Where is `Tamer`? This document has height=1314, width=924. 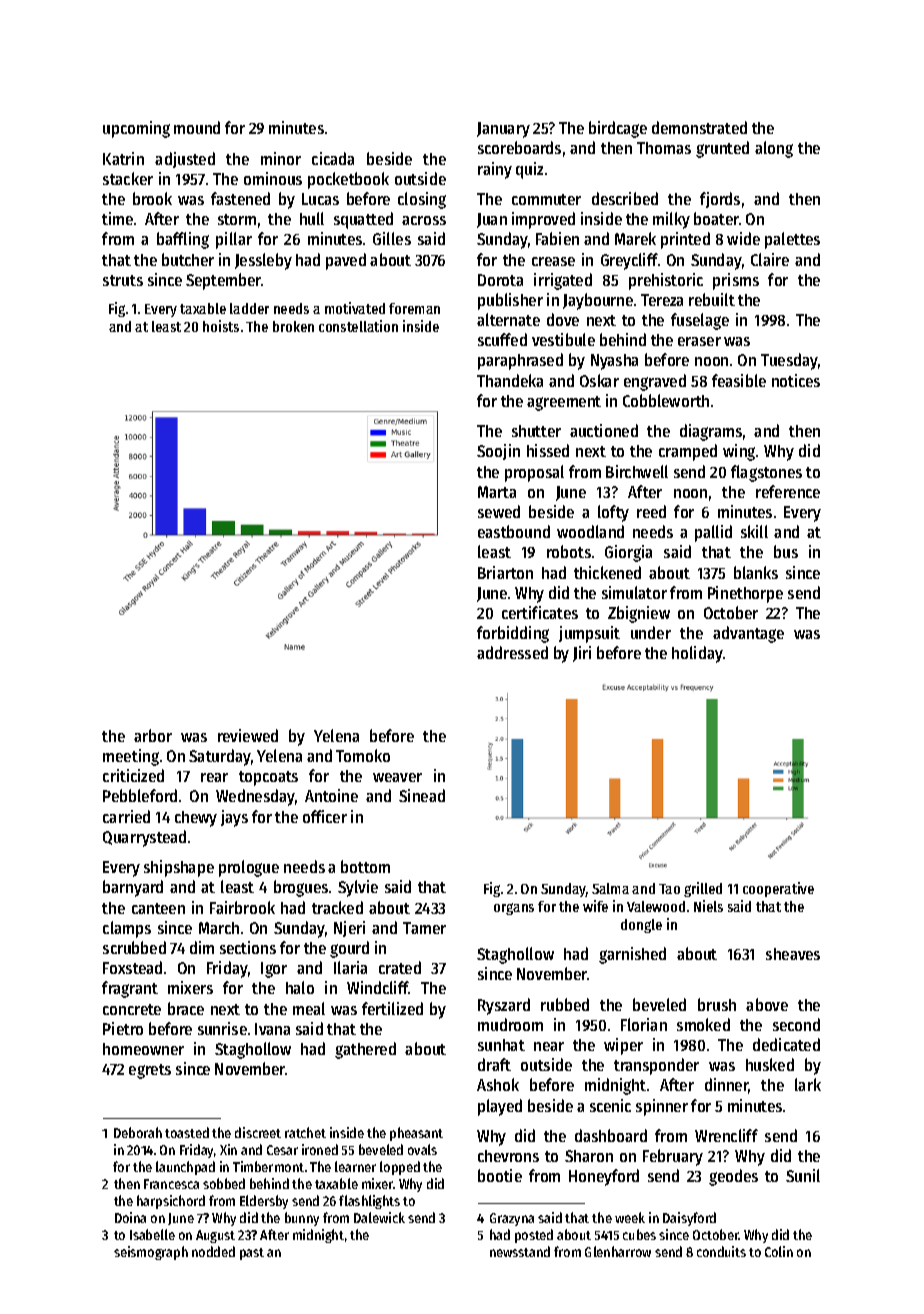 Tamer is located at coordinates (424, 928).
